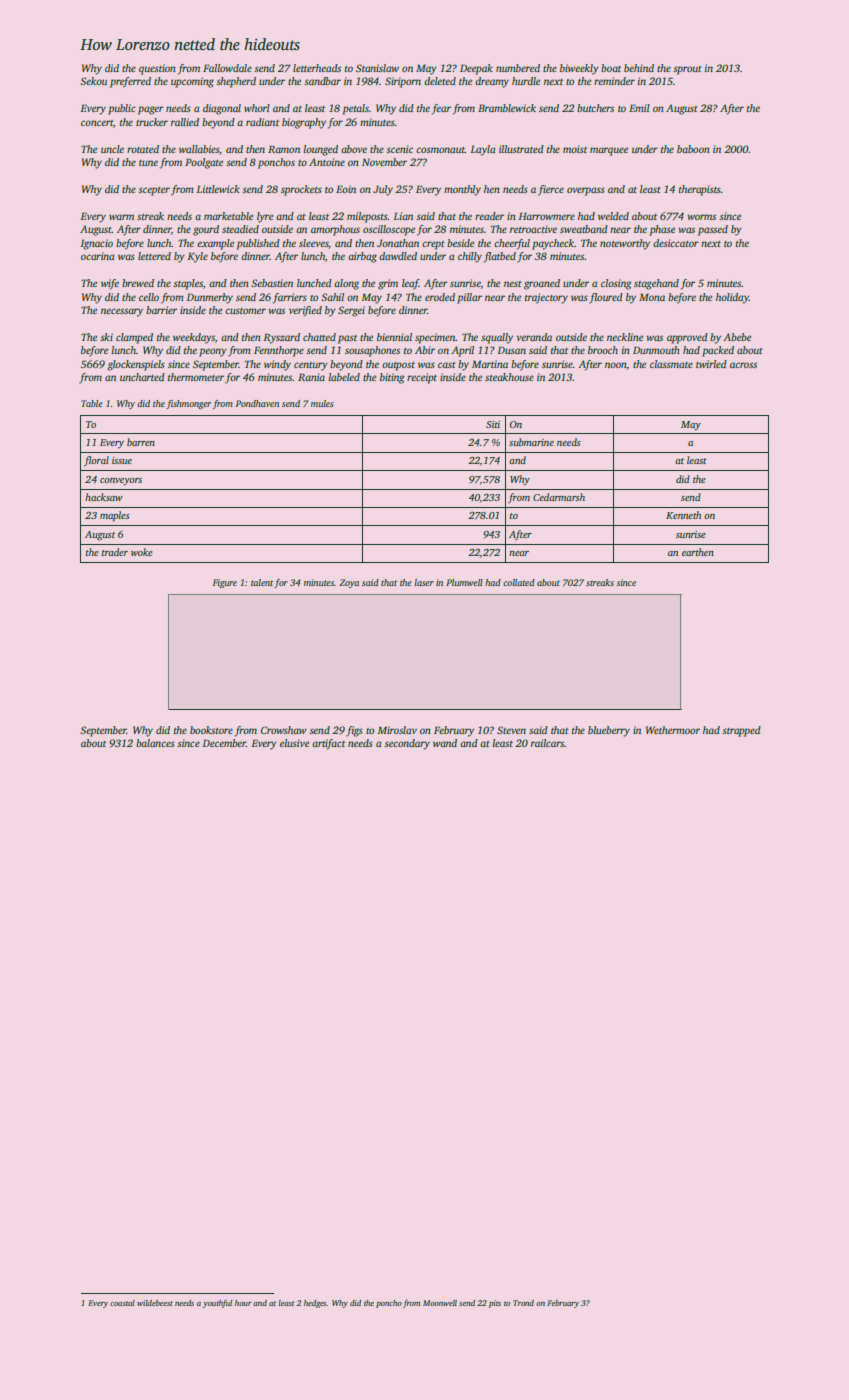 The image size is (849, 1400). I want to click on pits, so click(495, 1304).
